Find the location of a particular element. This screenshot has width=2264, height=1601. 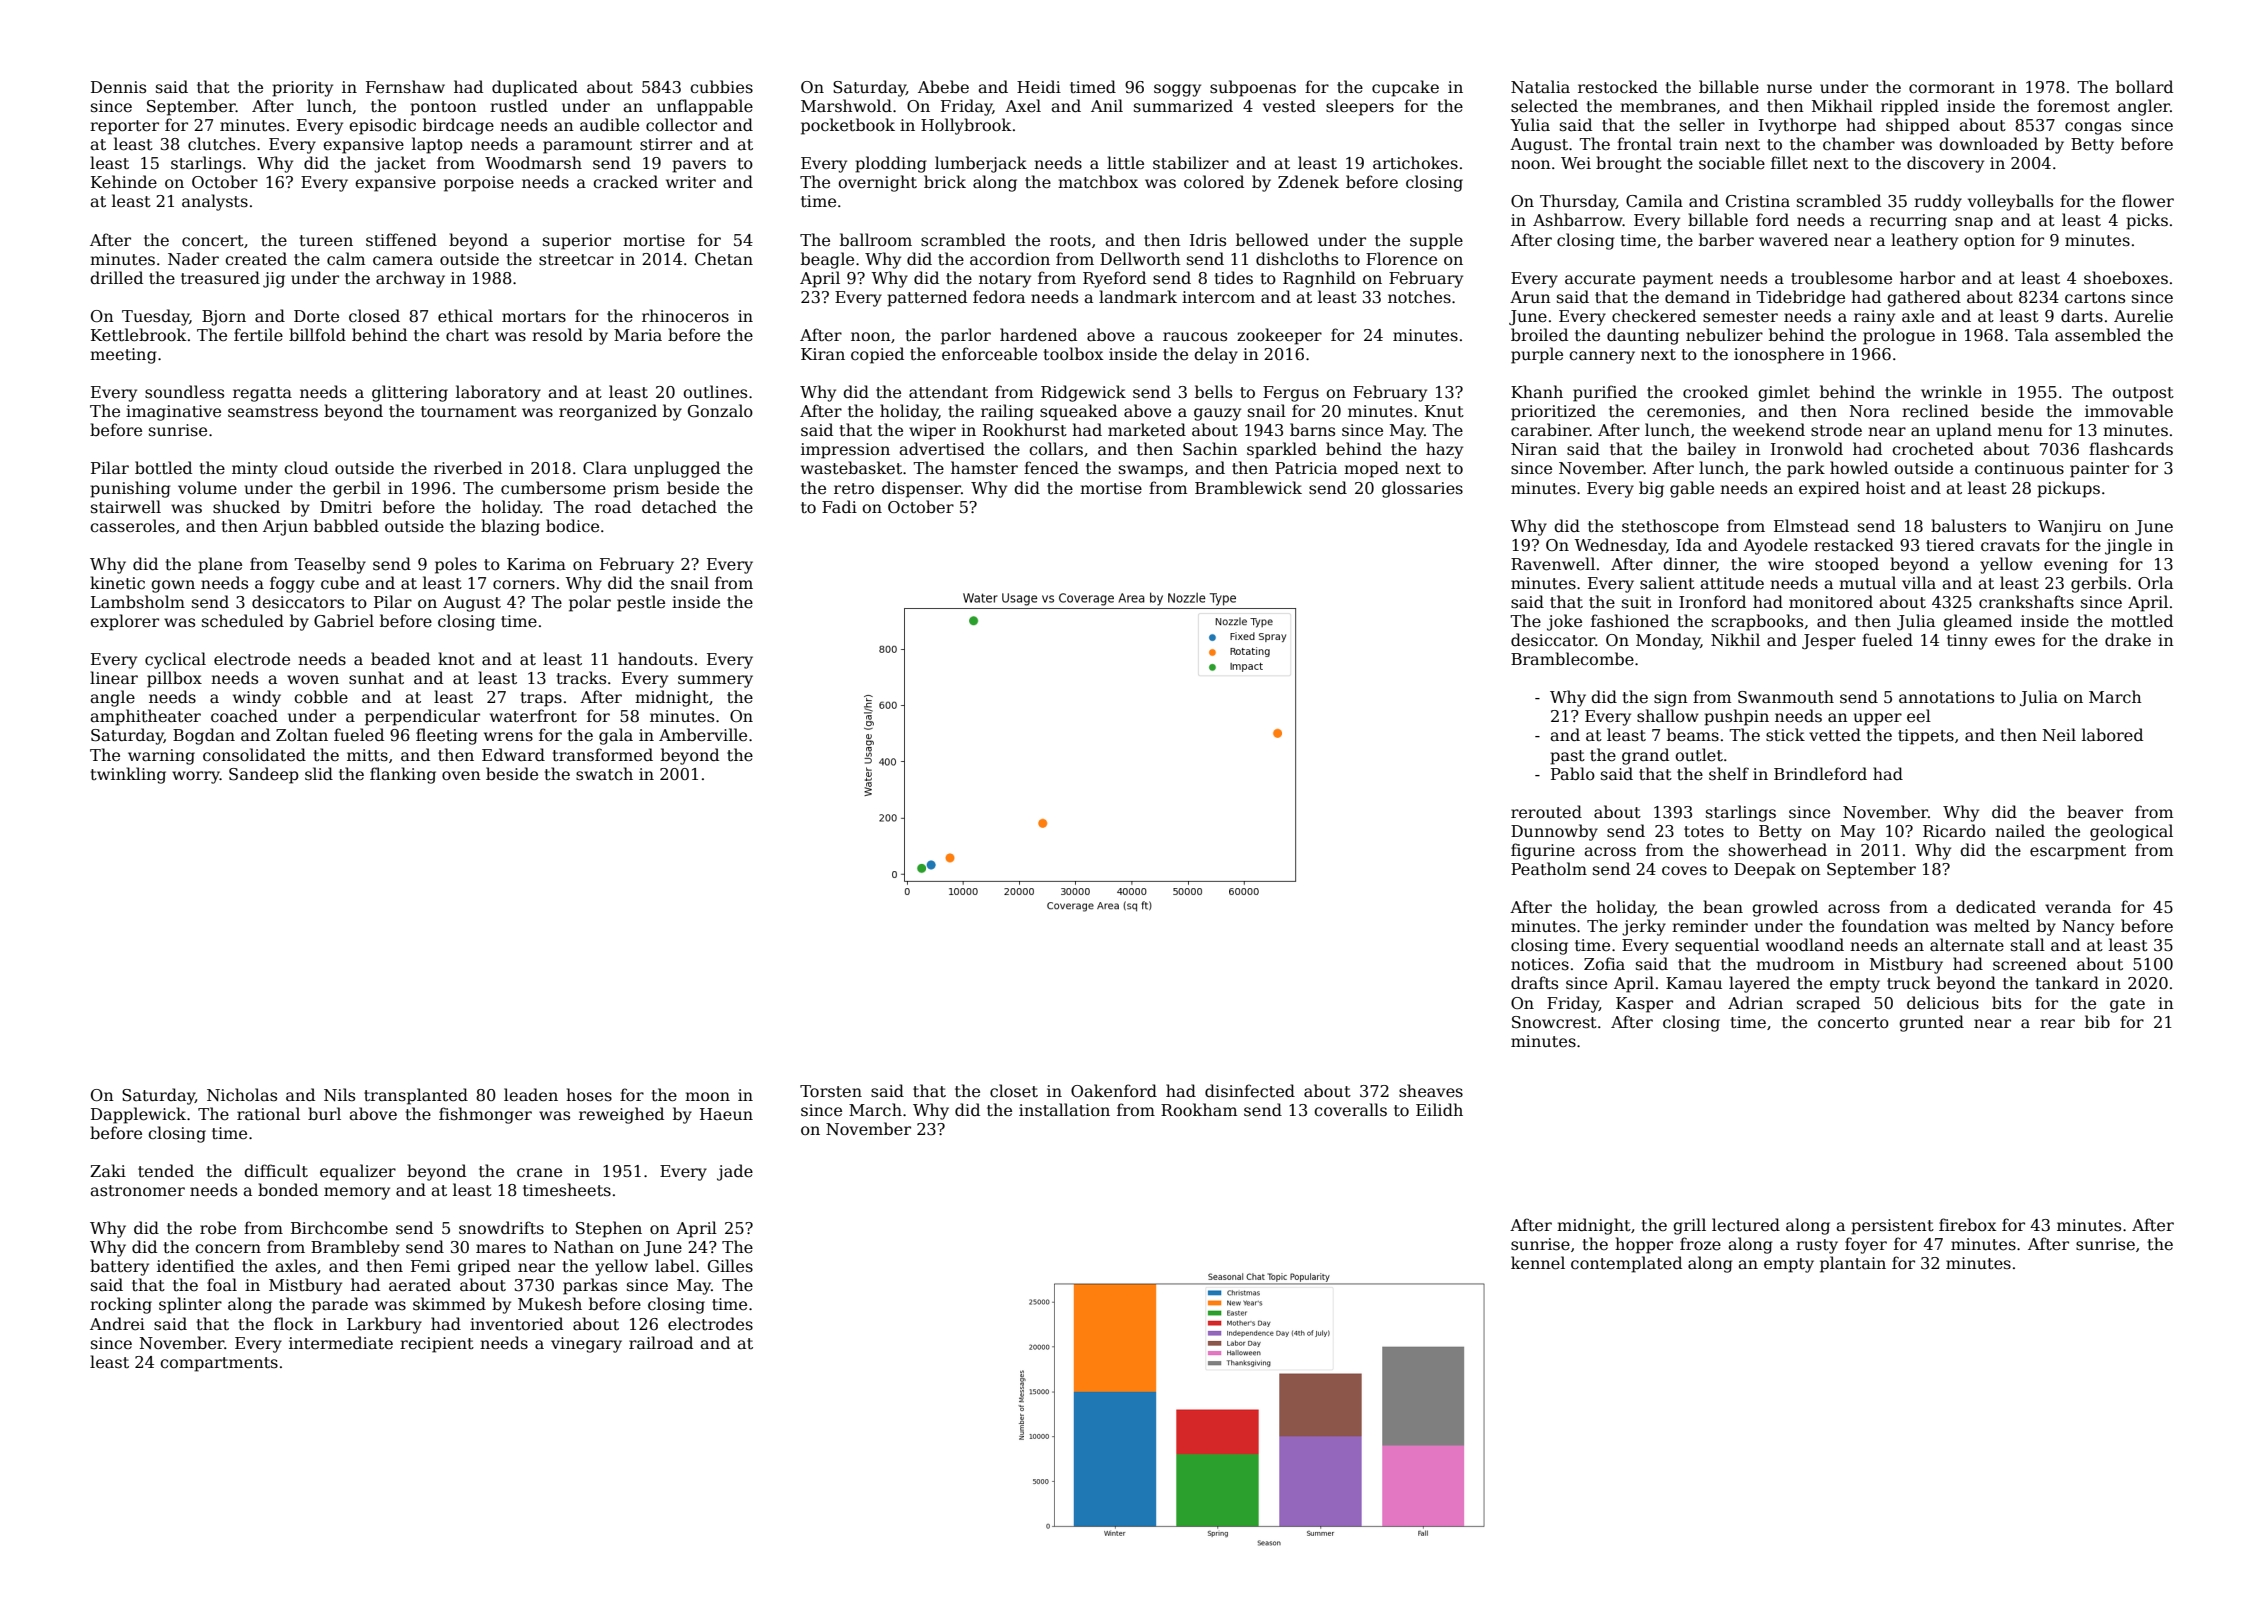

Dapplewick is located at coordinates (138, 1115).
